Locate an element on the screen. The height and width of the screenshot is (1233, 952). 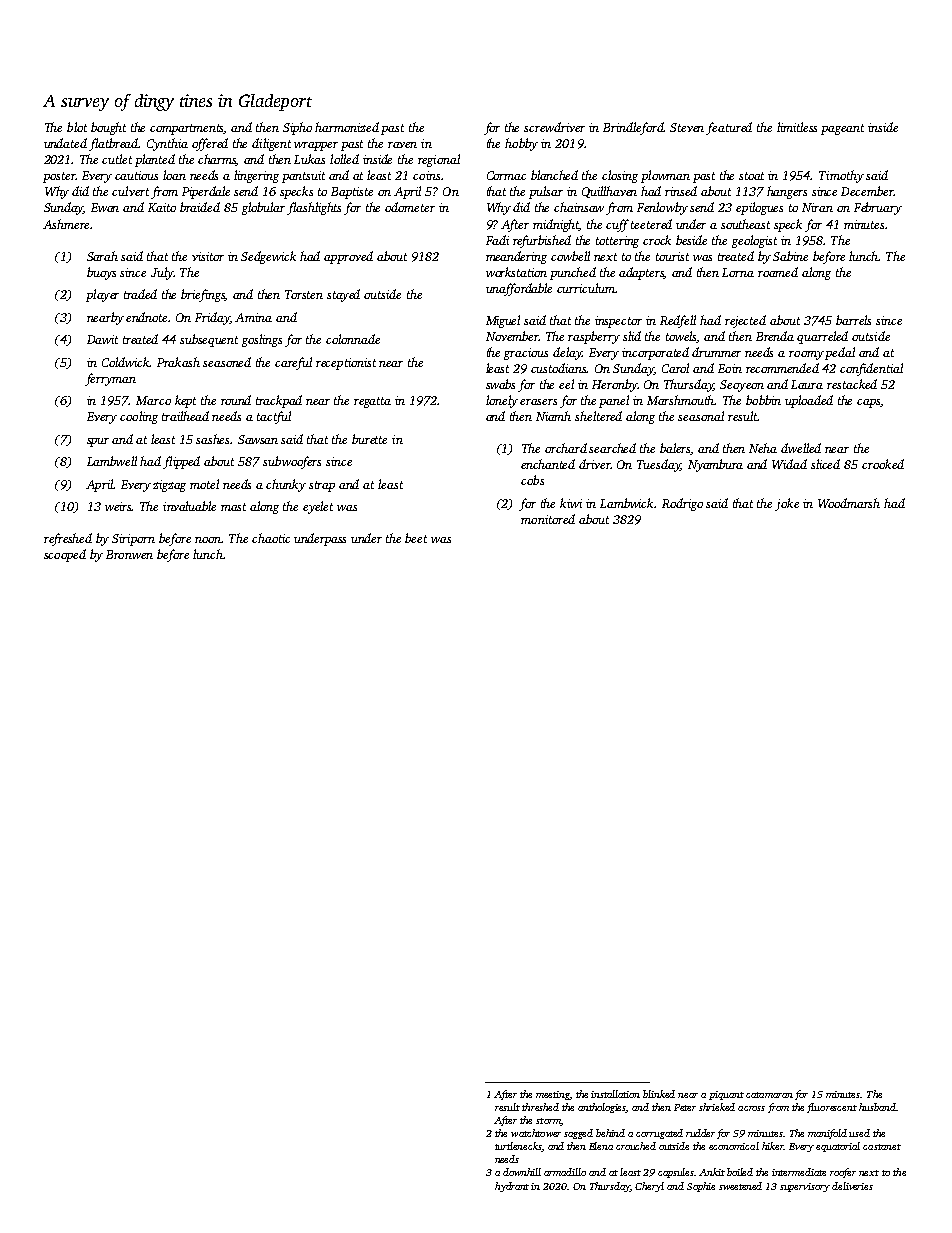
eyelet is located at coordinates (318, 507).
